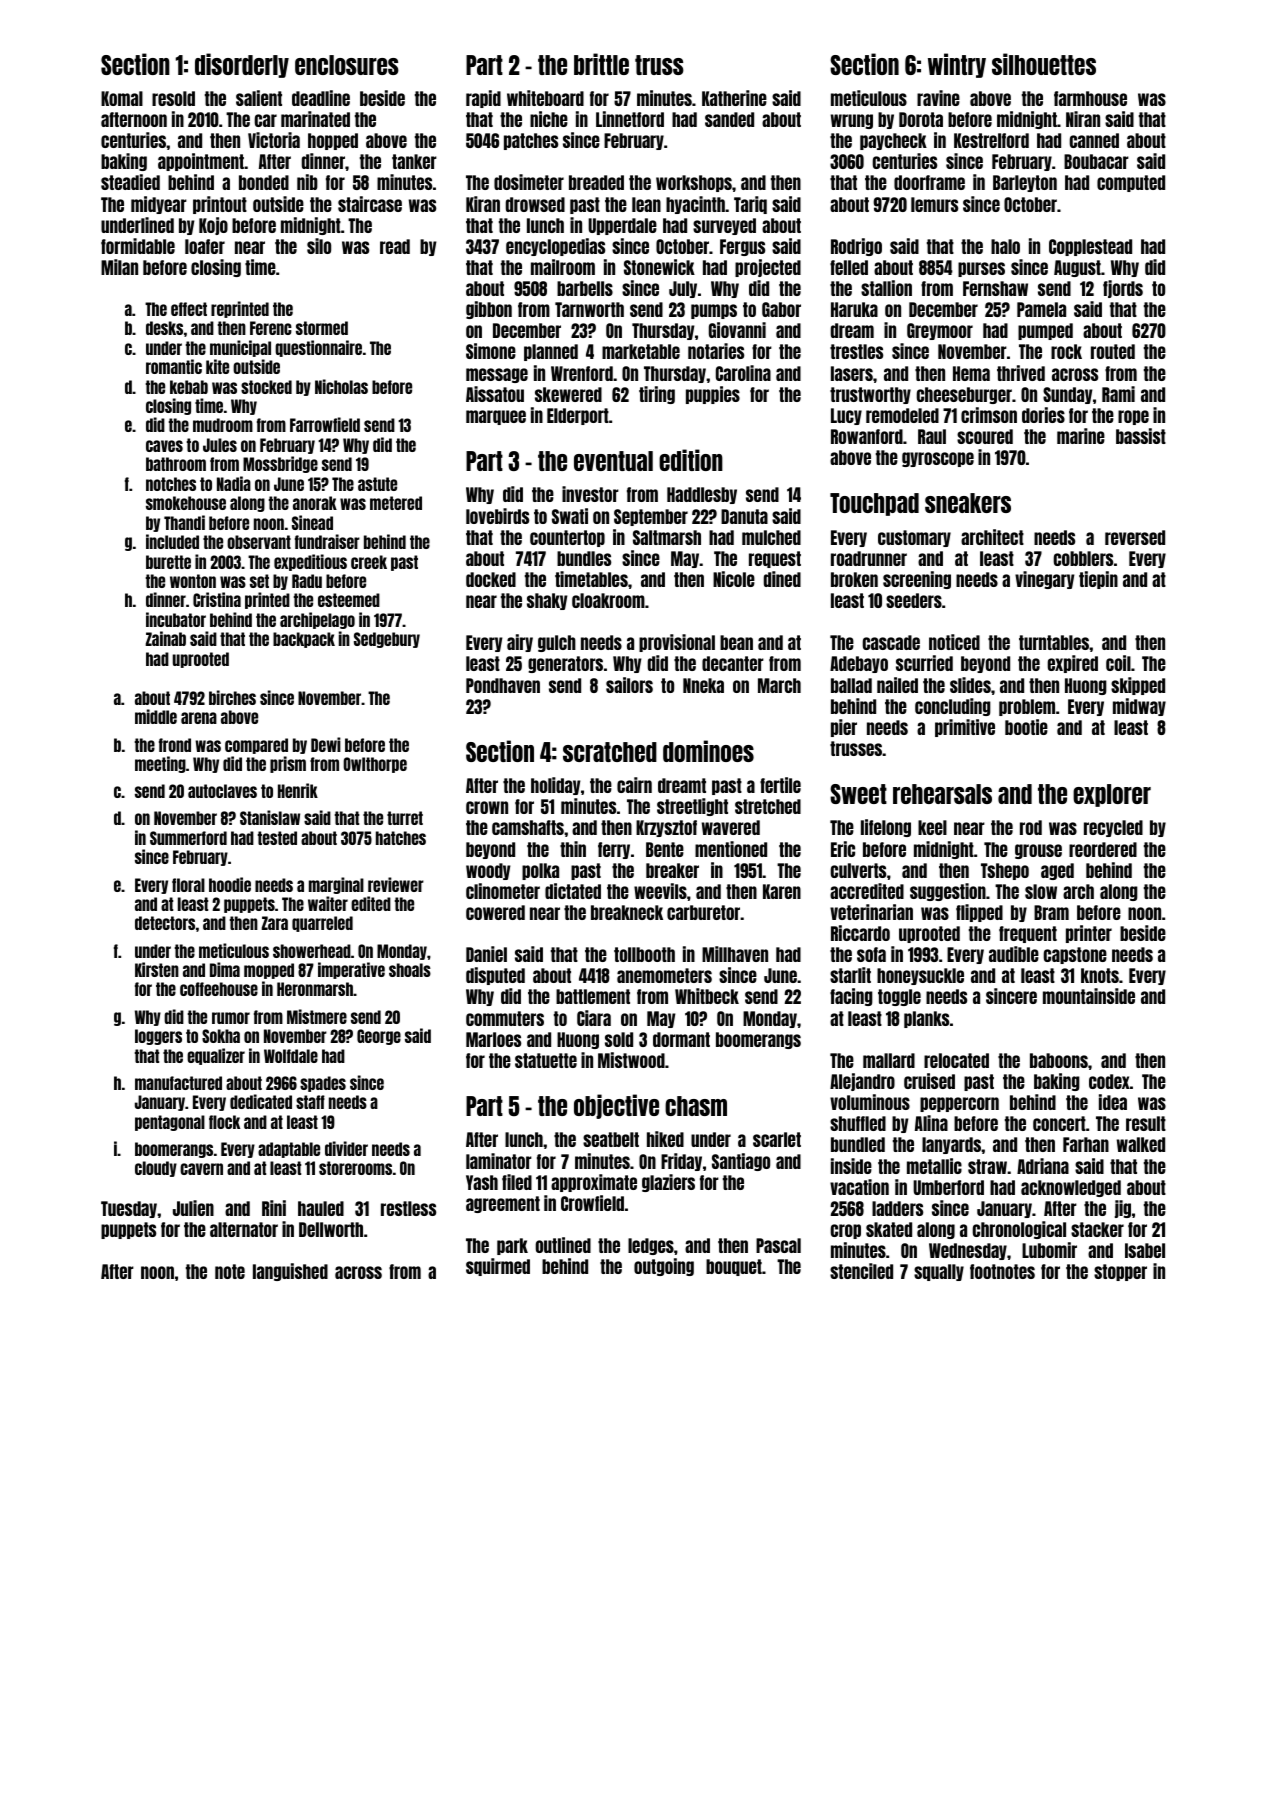 The width and height of the screenshot is (1267, 1793). I want to click on disorderly, so click(242, 65).
